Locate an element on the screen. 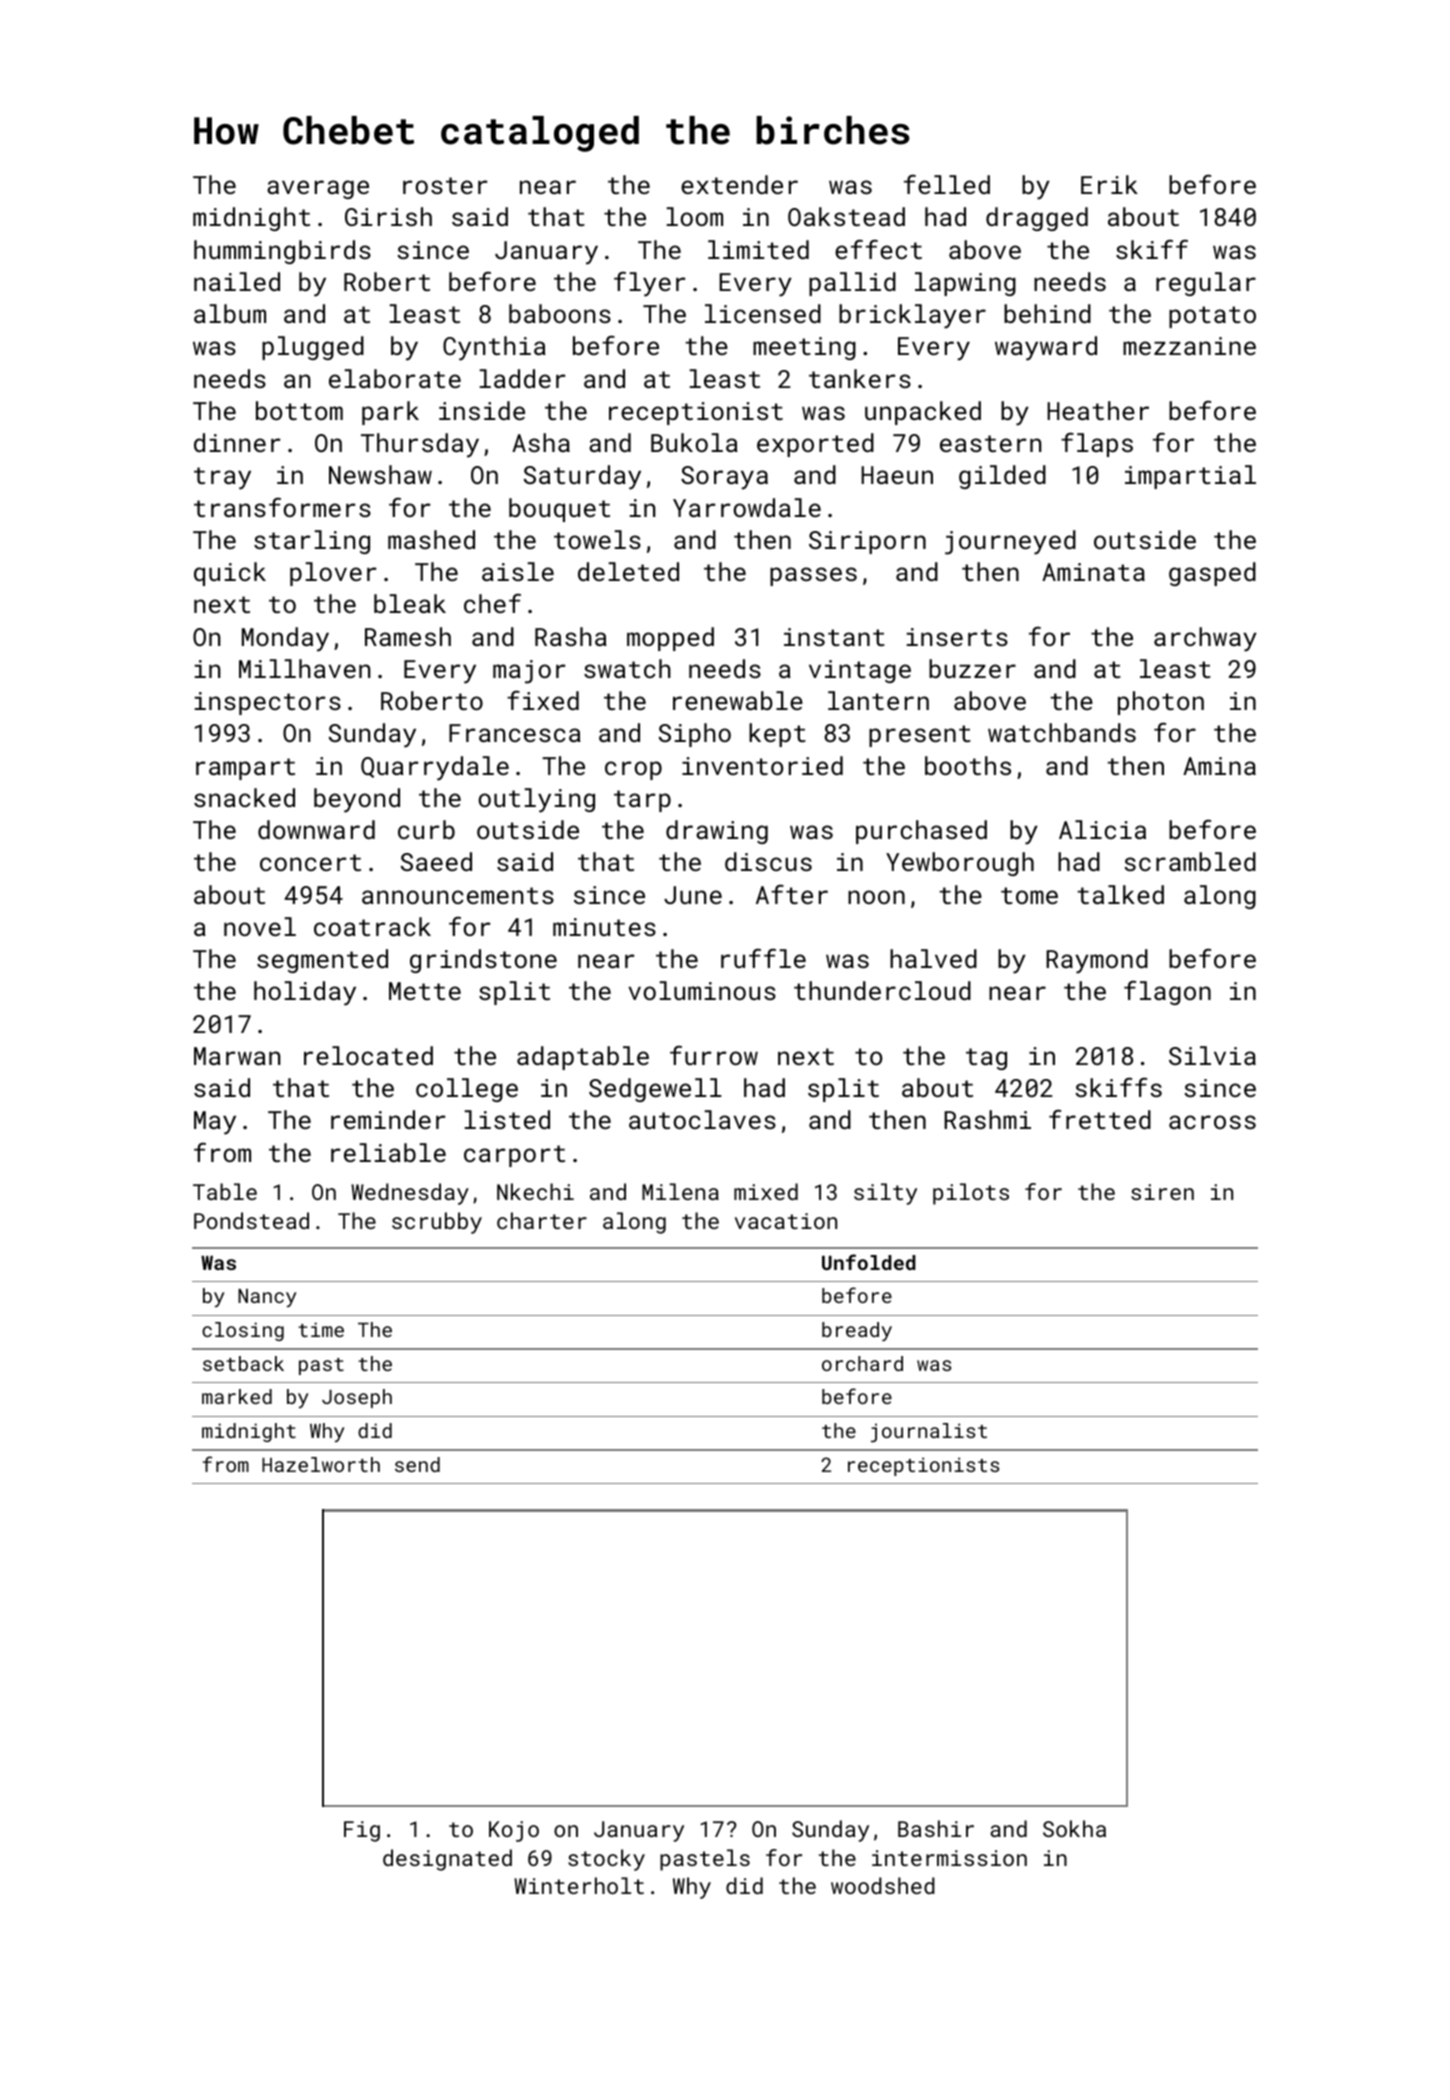 This screenshot has height=2100, width=1450. hummingbirds is located at coordinates (282, 252).
